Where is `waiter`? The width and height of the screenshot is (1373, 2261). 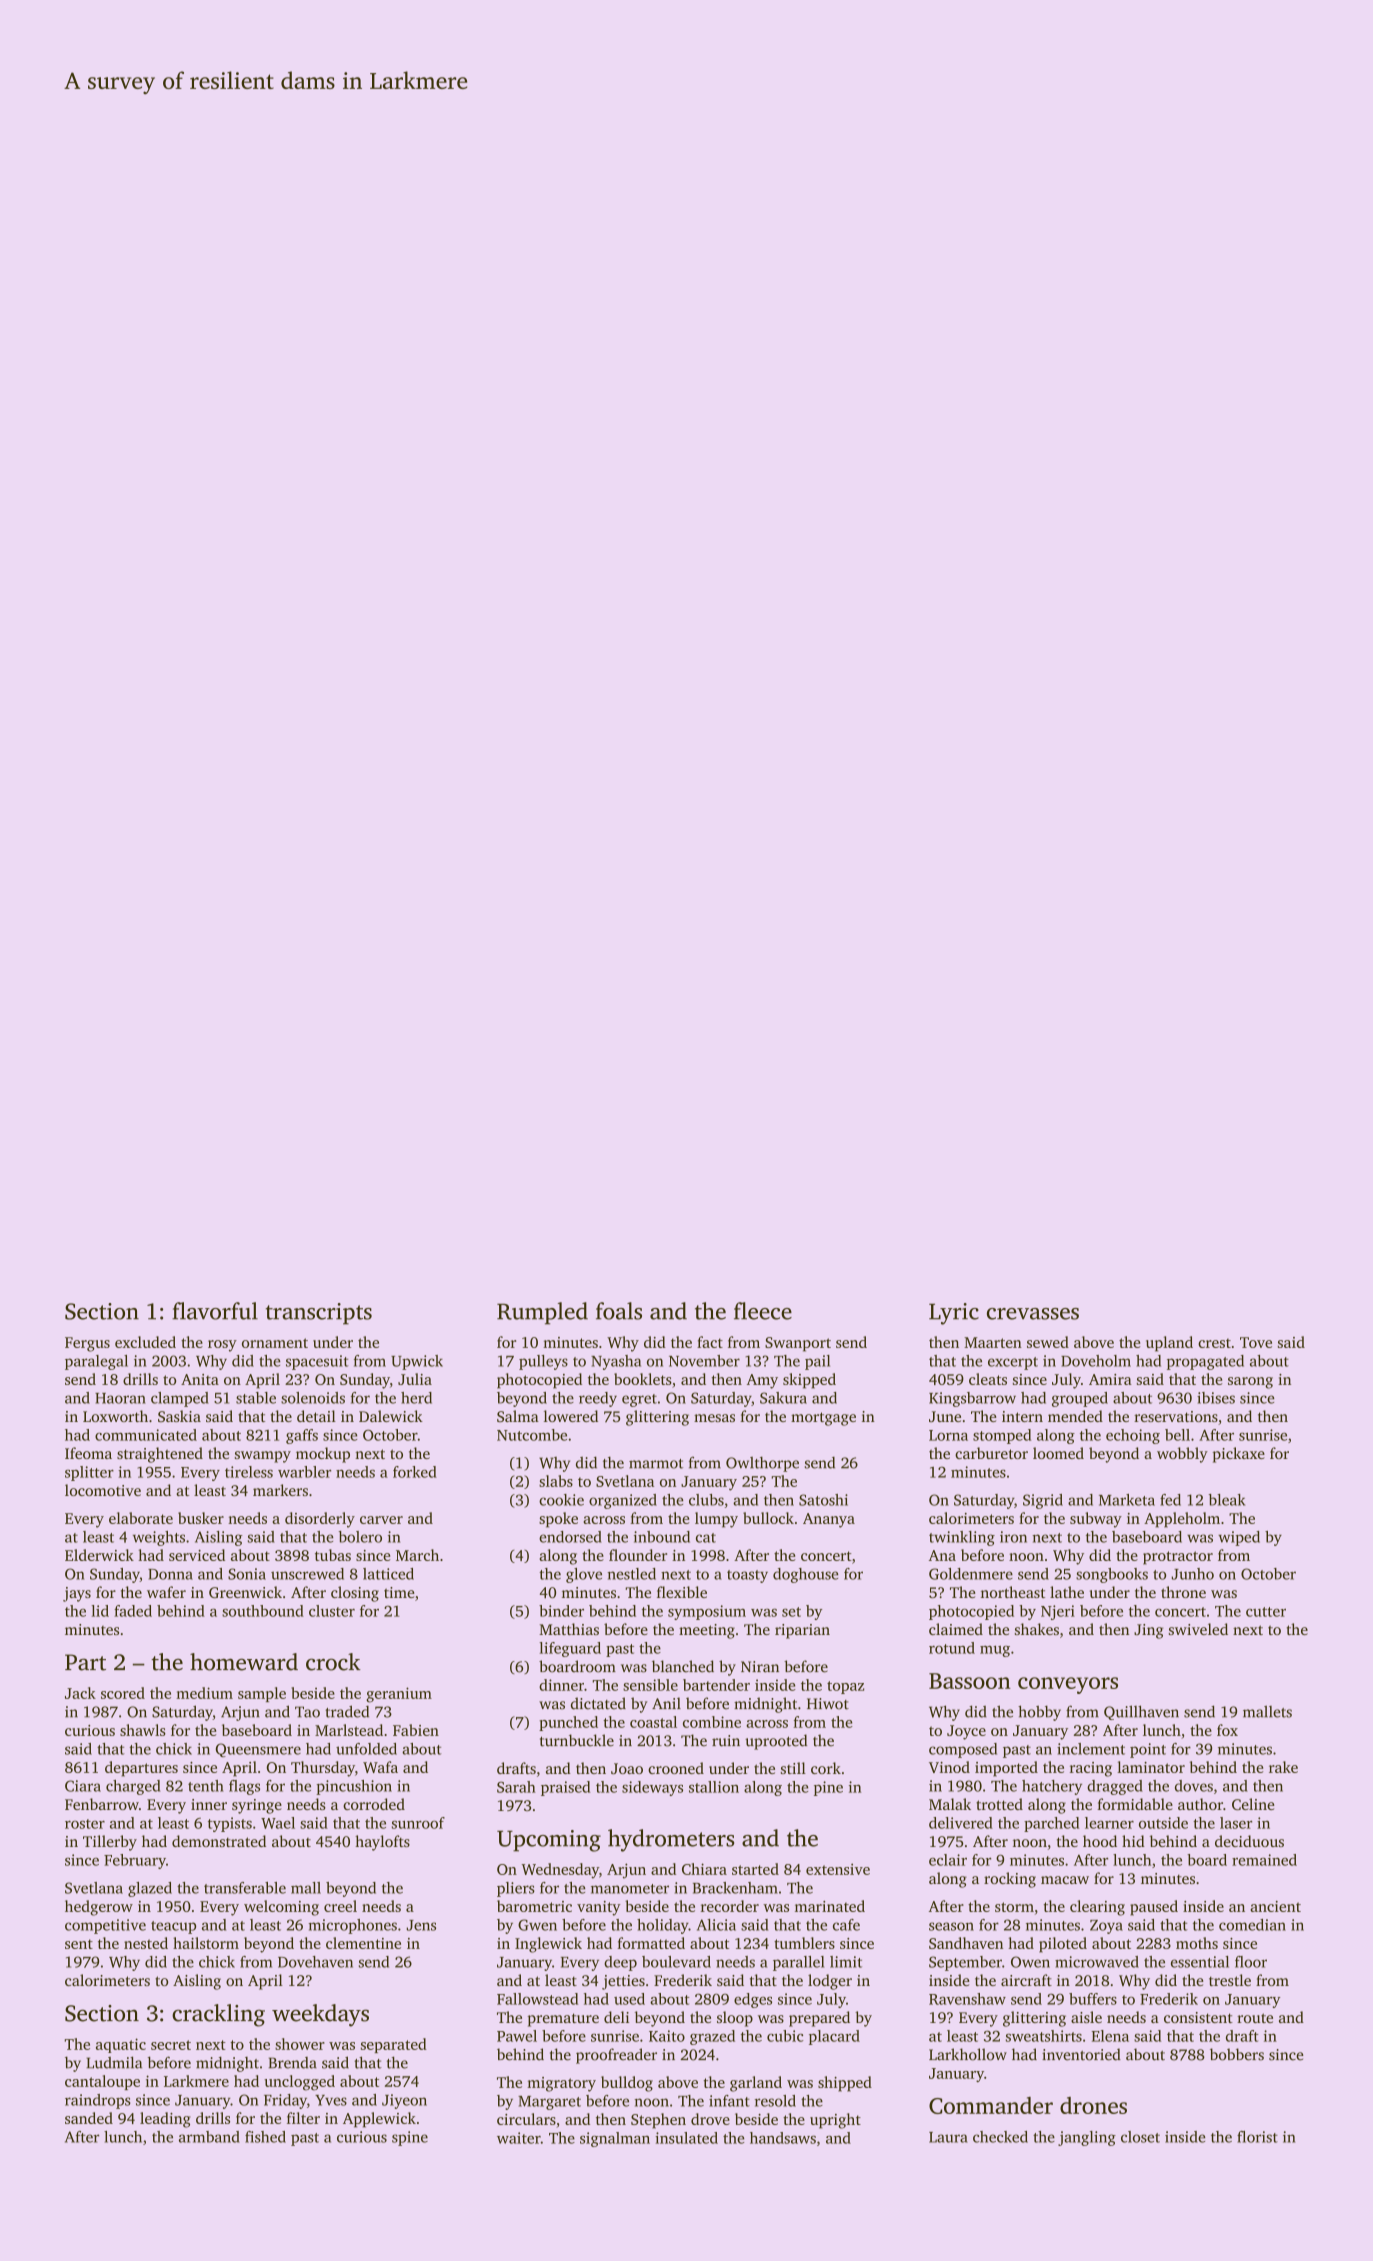
waiter is located at coordinates (519, 2138).
